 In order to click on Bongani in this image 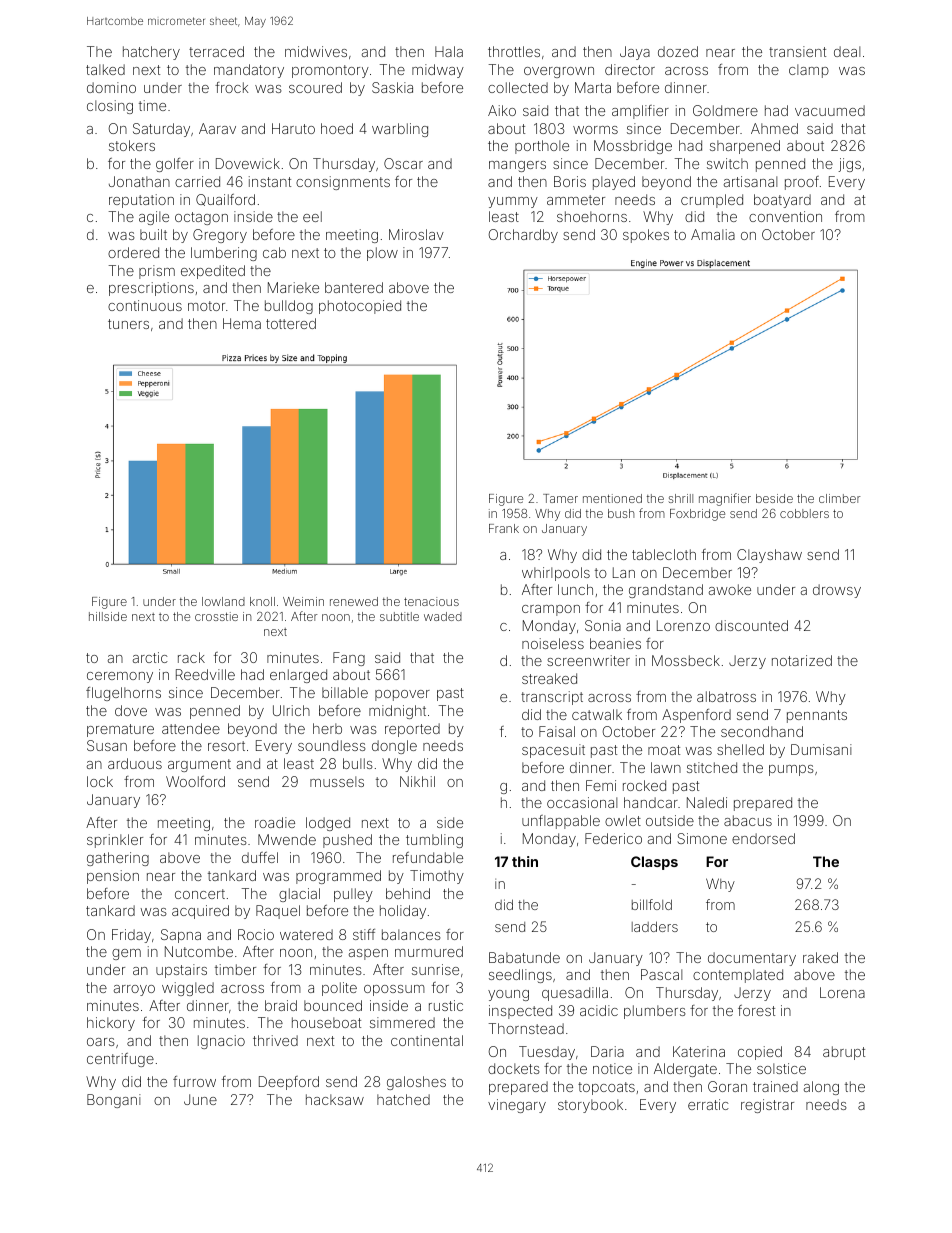, I will do `click(114, 1101)`.
